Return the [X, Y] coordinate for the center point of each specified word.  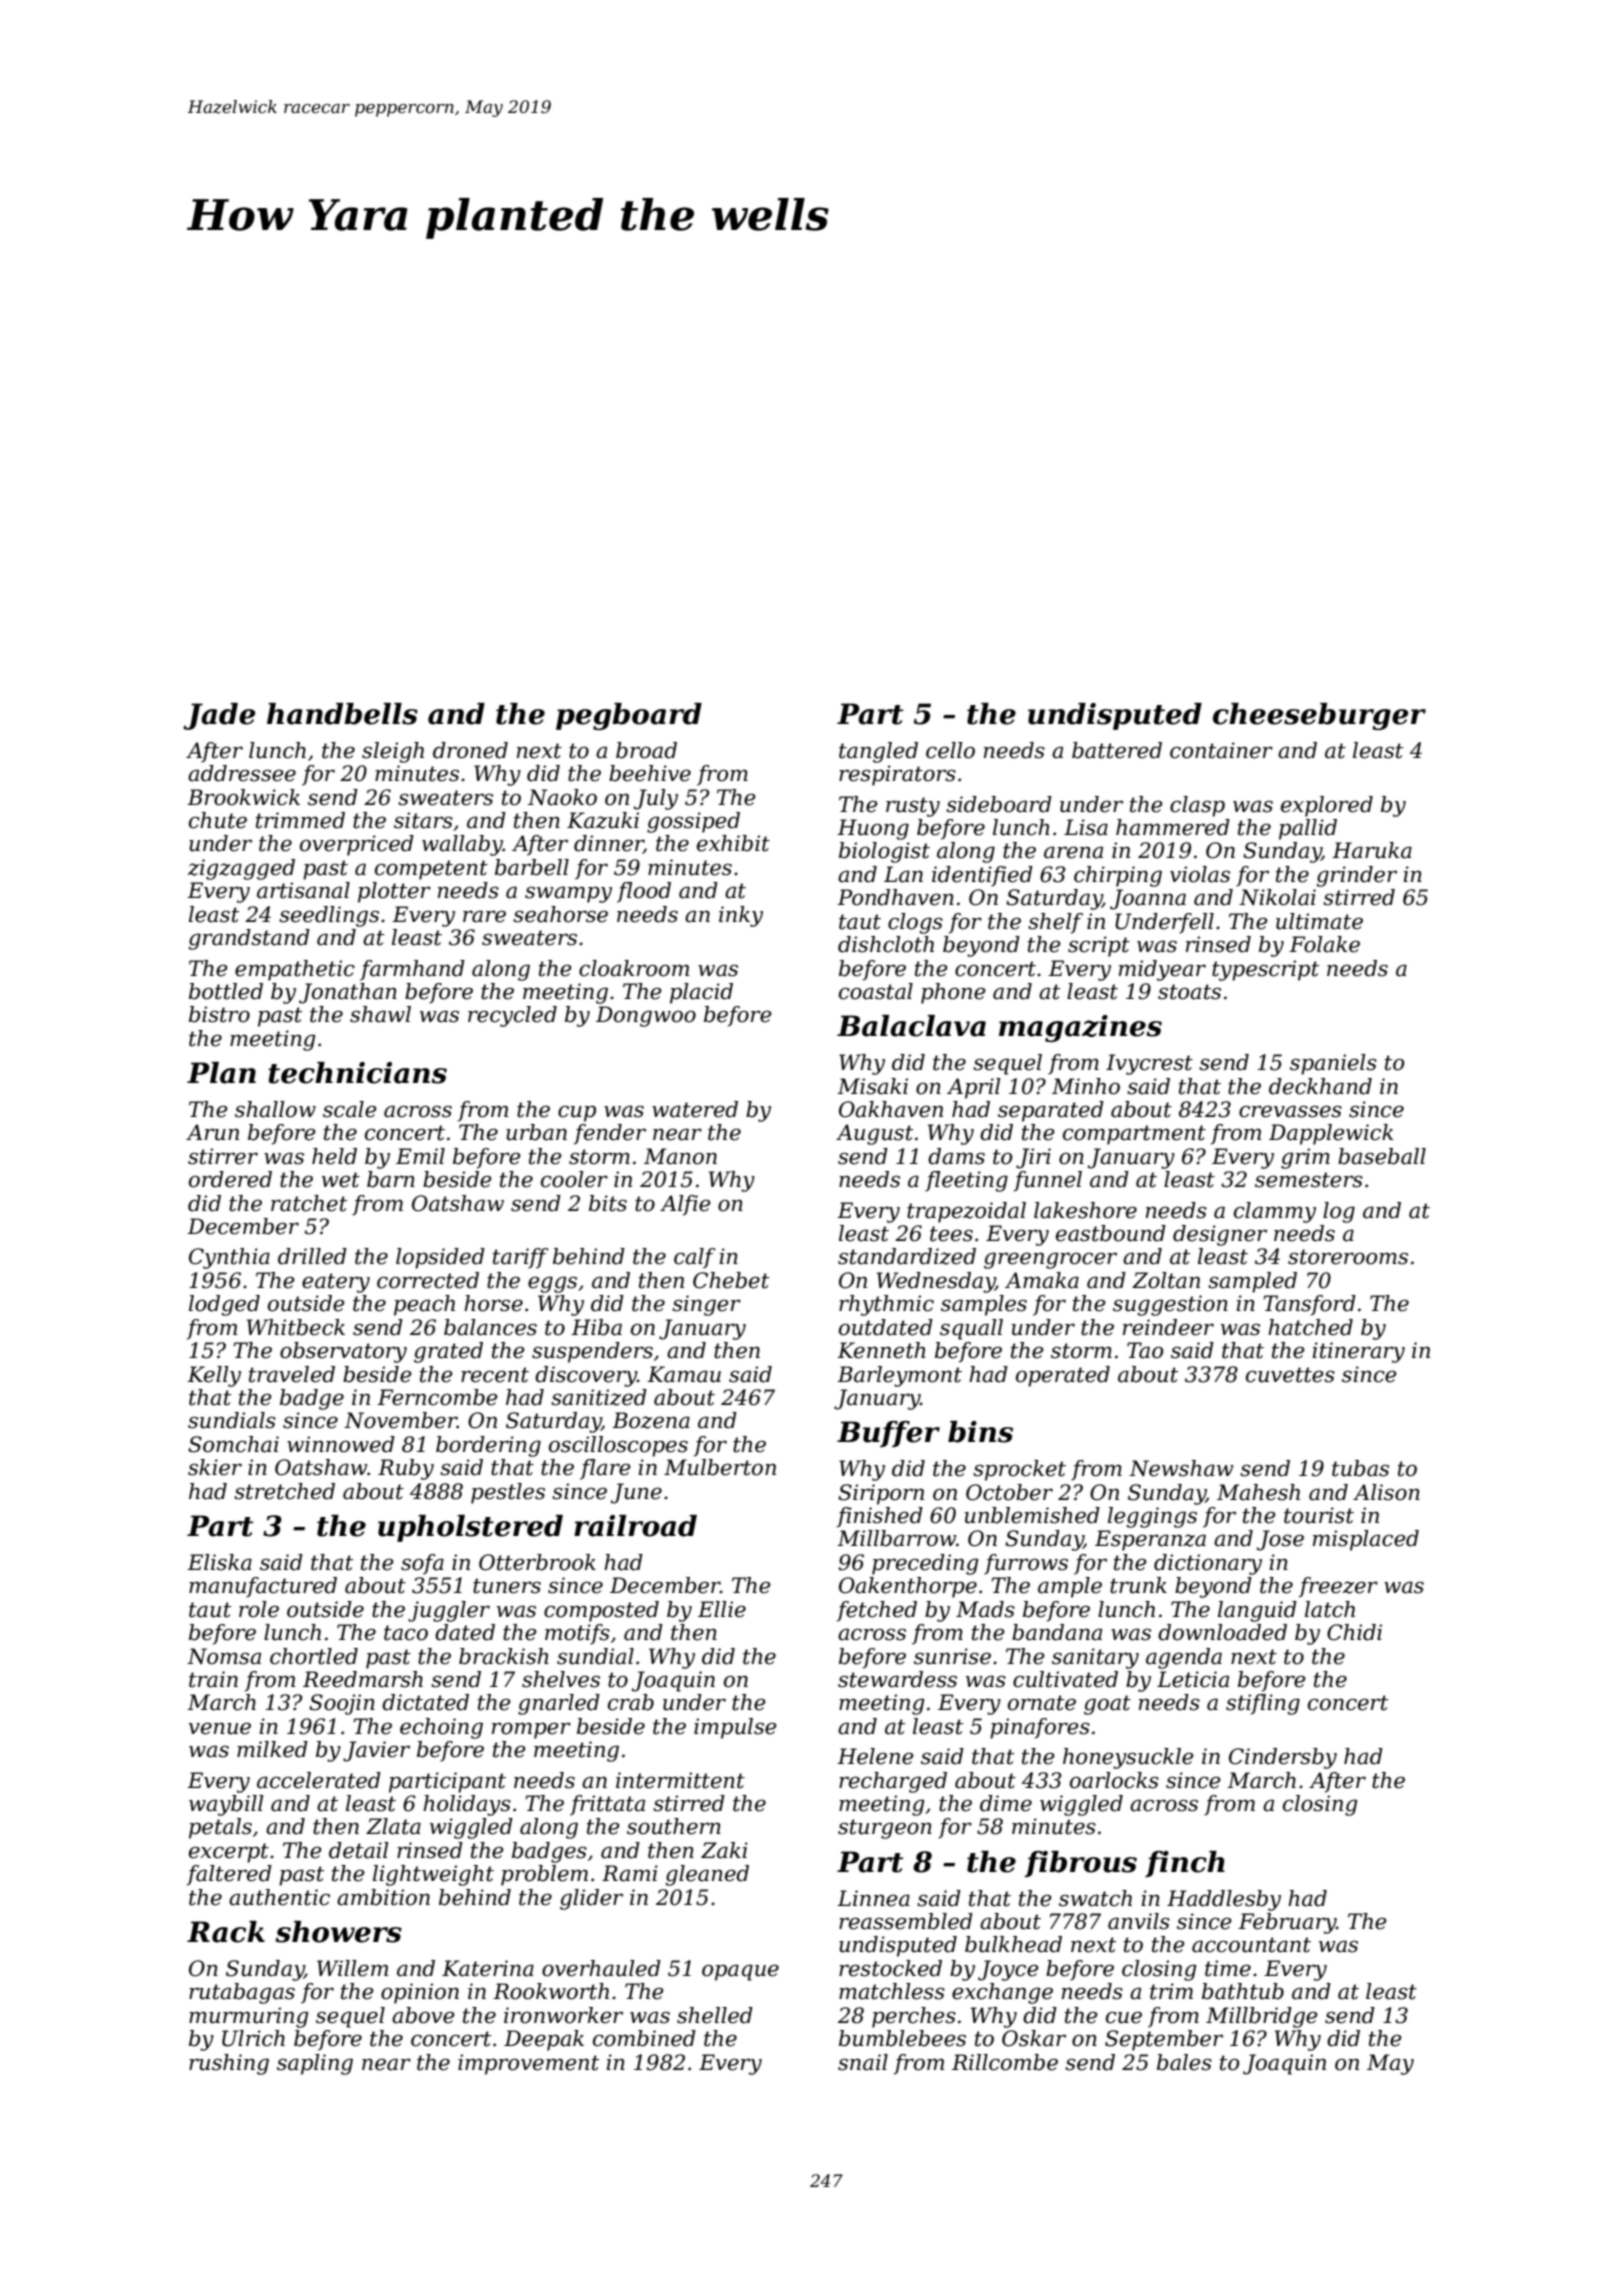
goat [1107, 1705]
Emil [420, 1156]
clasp [1197, 806]
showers [339, 1932]
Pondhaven [895, 897]
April [973, 1088]
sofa [422, 1564]
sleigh [393, 752]
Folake [1324, 944]
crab [631, 1702]
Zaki [724, 1850]
